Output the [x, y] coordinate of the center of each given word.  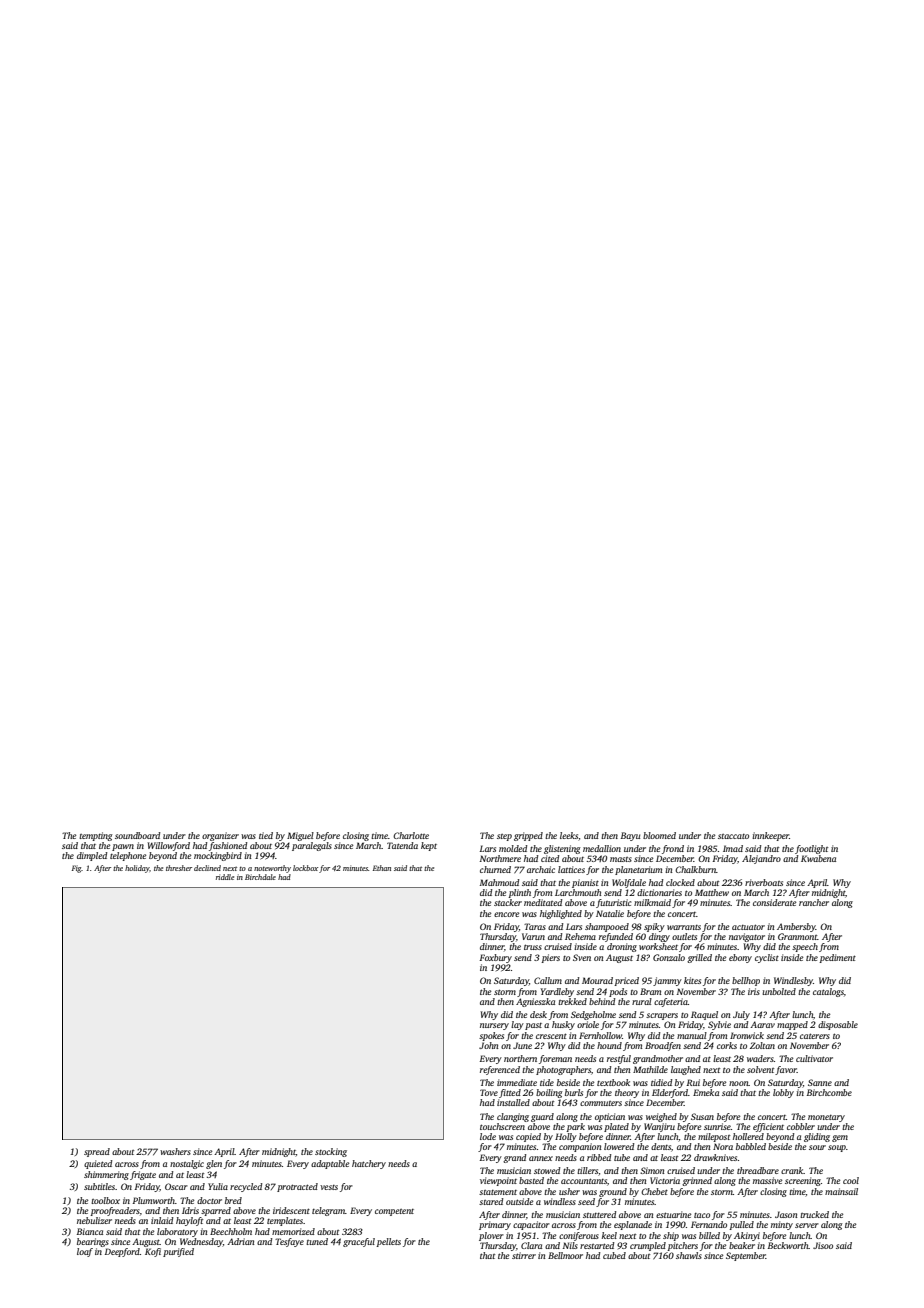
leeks [569, 835]
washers [175, 1151]
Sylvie [719, 1025]
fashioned [228, 846]
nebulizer [94, 1220]
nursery [494, 1026]
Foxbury [496, 958]
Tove [489, 1092]
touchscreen [502, 1126]
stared [491, 1201]
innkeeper [770, 836]
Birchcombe [829, 1092]
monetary [826, 1118]
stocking [331, 1152]
